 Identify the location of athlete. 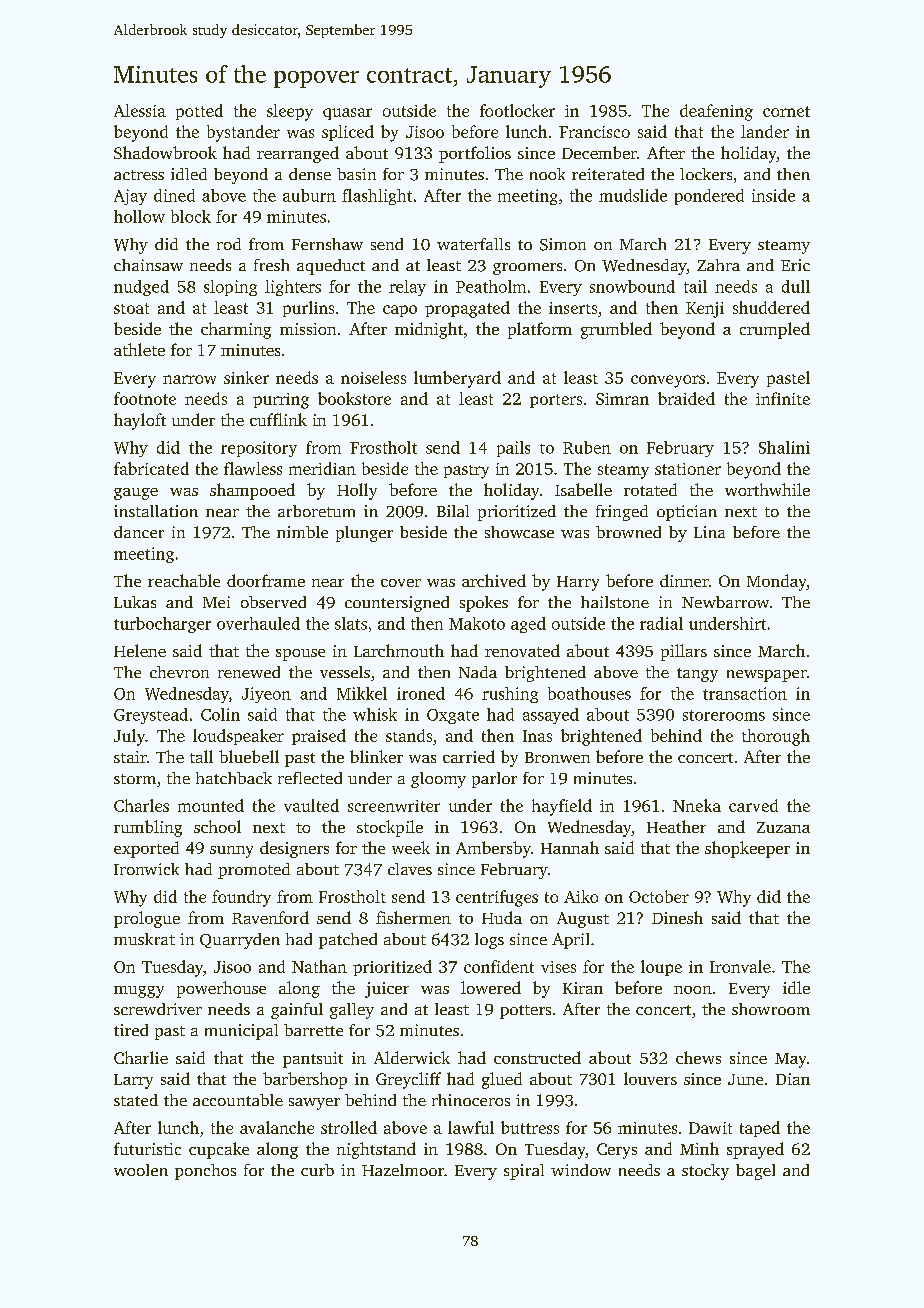
(139, 349).
